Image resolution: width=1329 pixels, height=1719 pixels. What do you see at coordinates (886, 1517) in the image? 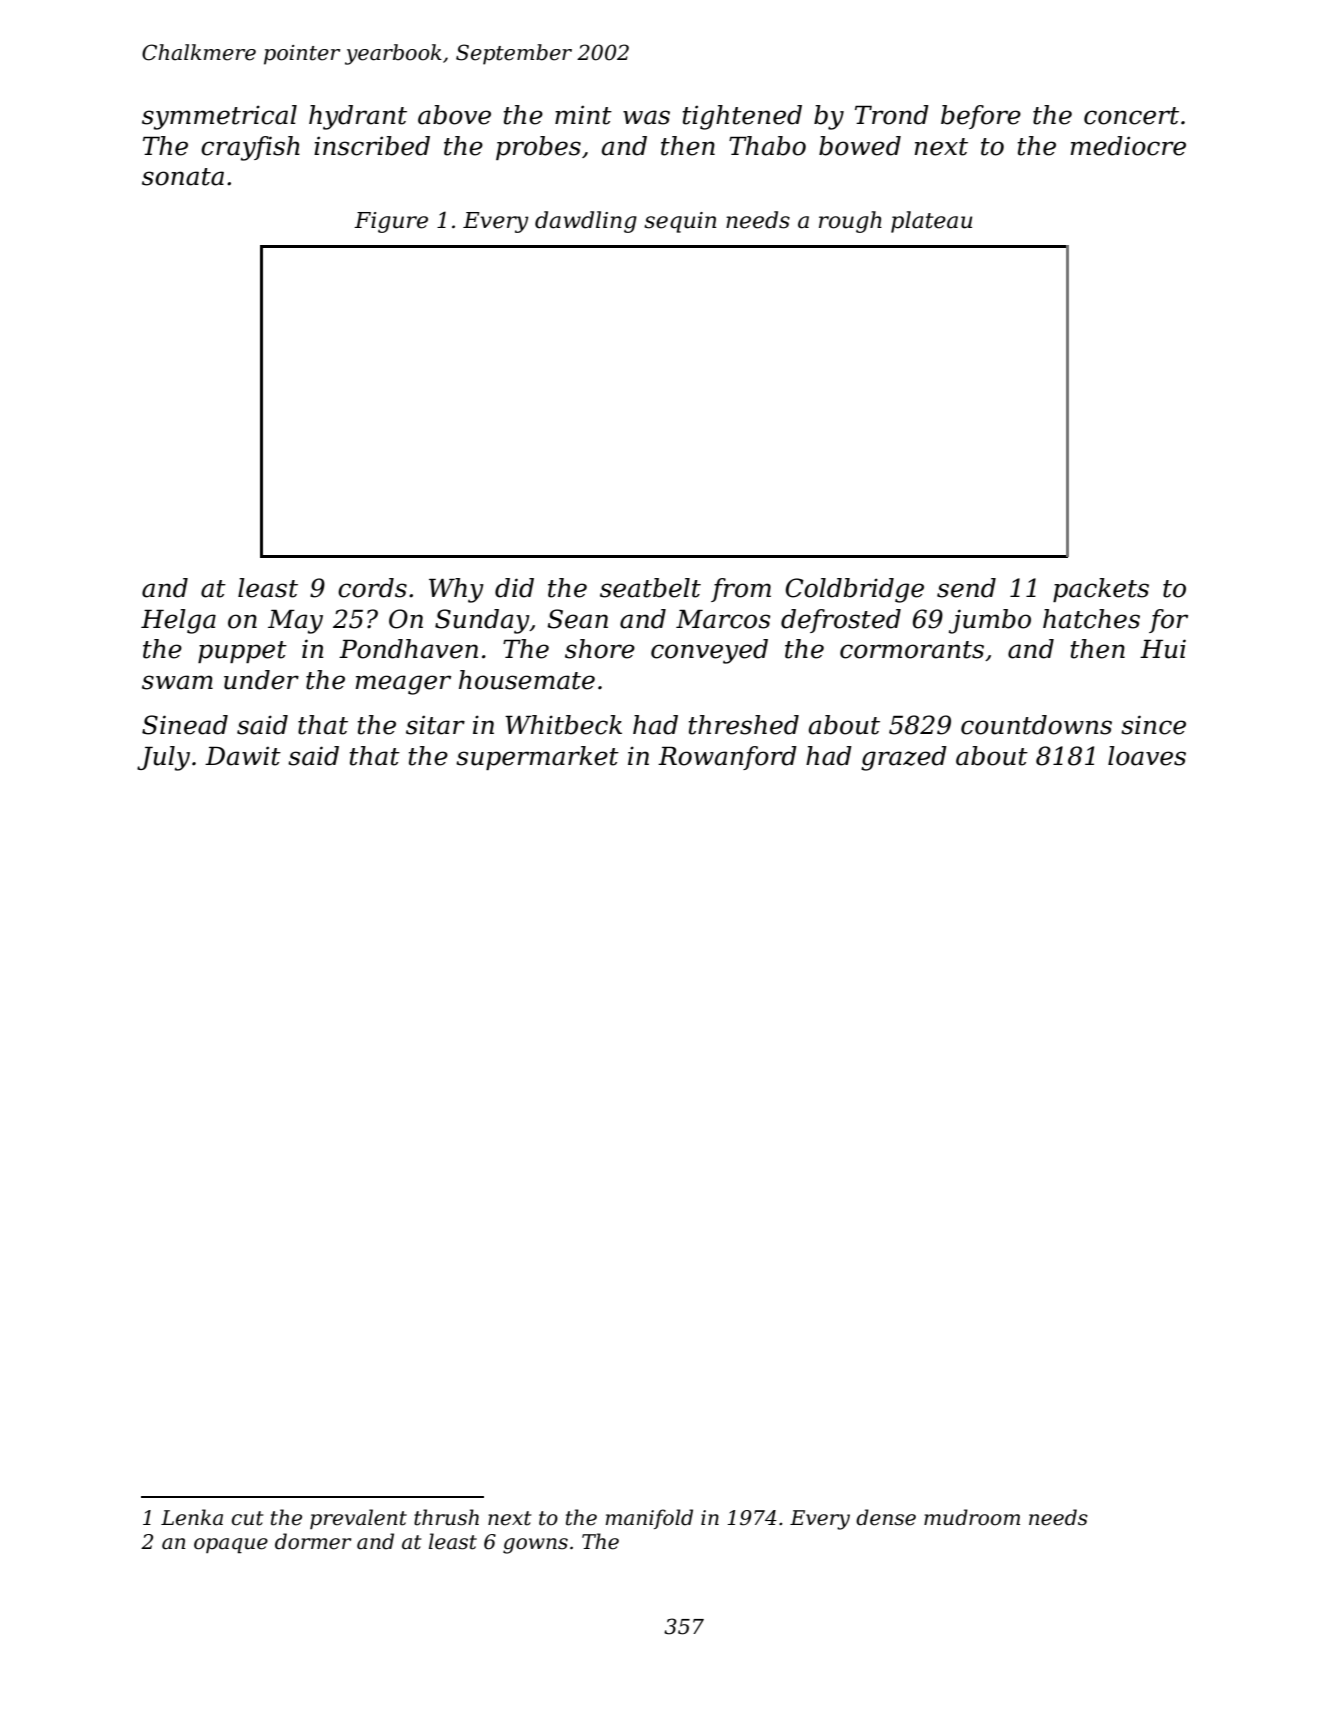
I see `dense` at bounding box center [886, 1517].
